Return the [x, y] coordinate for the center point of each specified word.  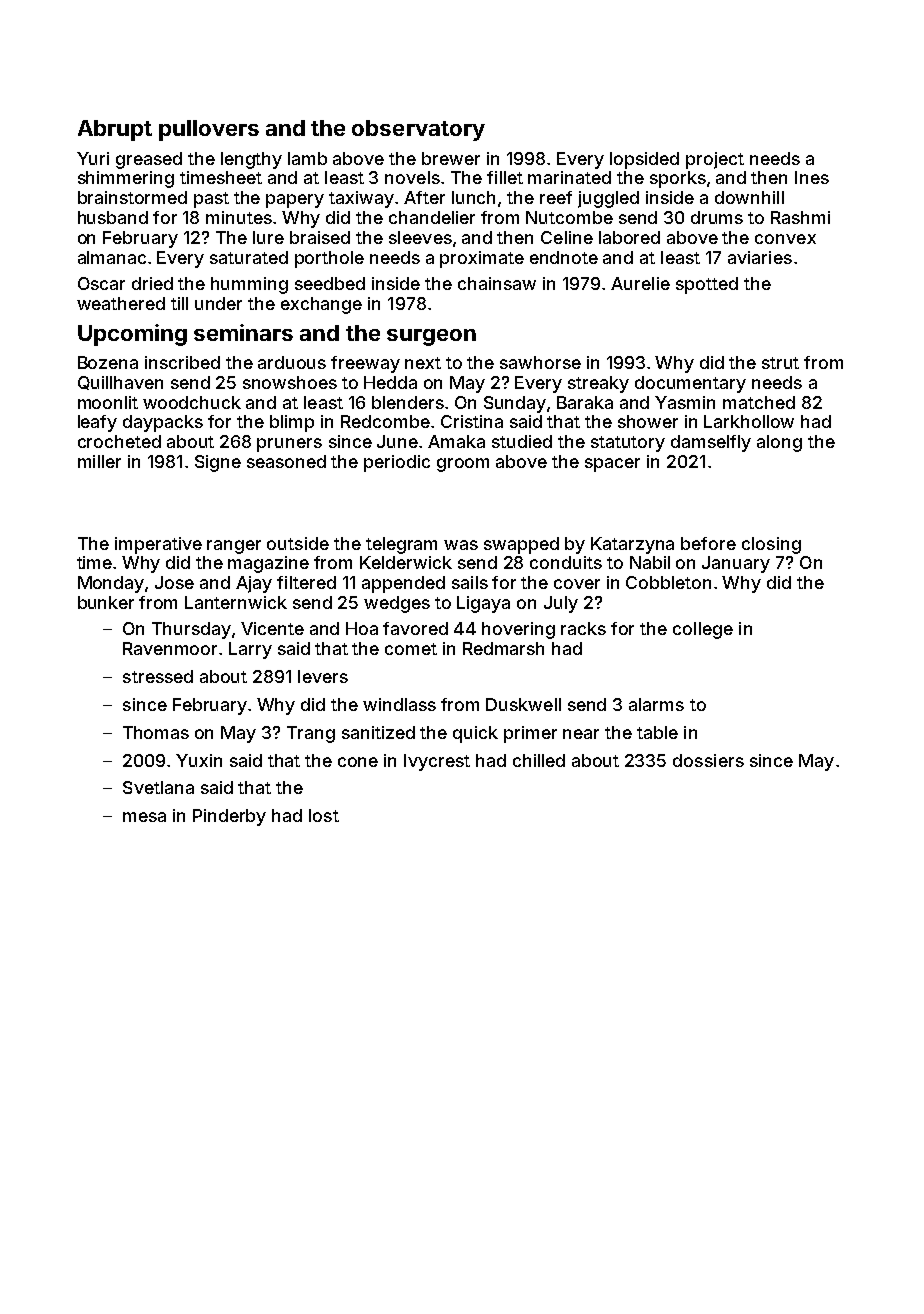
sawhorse [540, 362]
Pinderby [229, 817]
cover [577, 584]
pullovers [209, 130]
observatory [418, 130]
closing [771, 545]
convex [785, 239]
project [715, 160]
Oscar [101, 283]
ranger [234, 547]
